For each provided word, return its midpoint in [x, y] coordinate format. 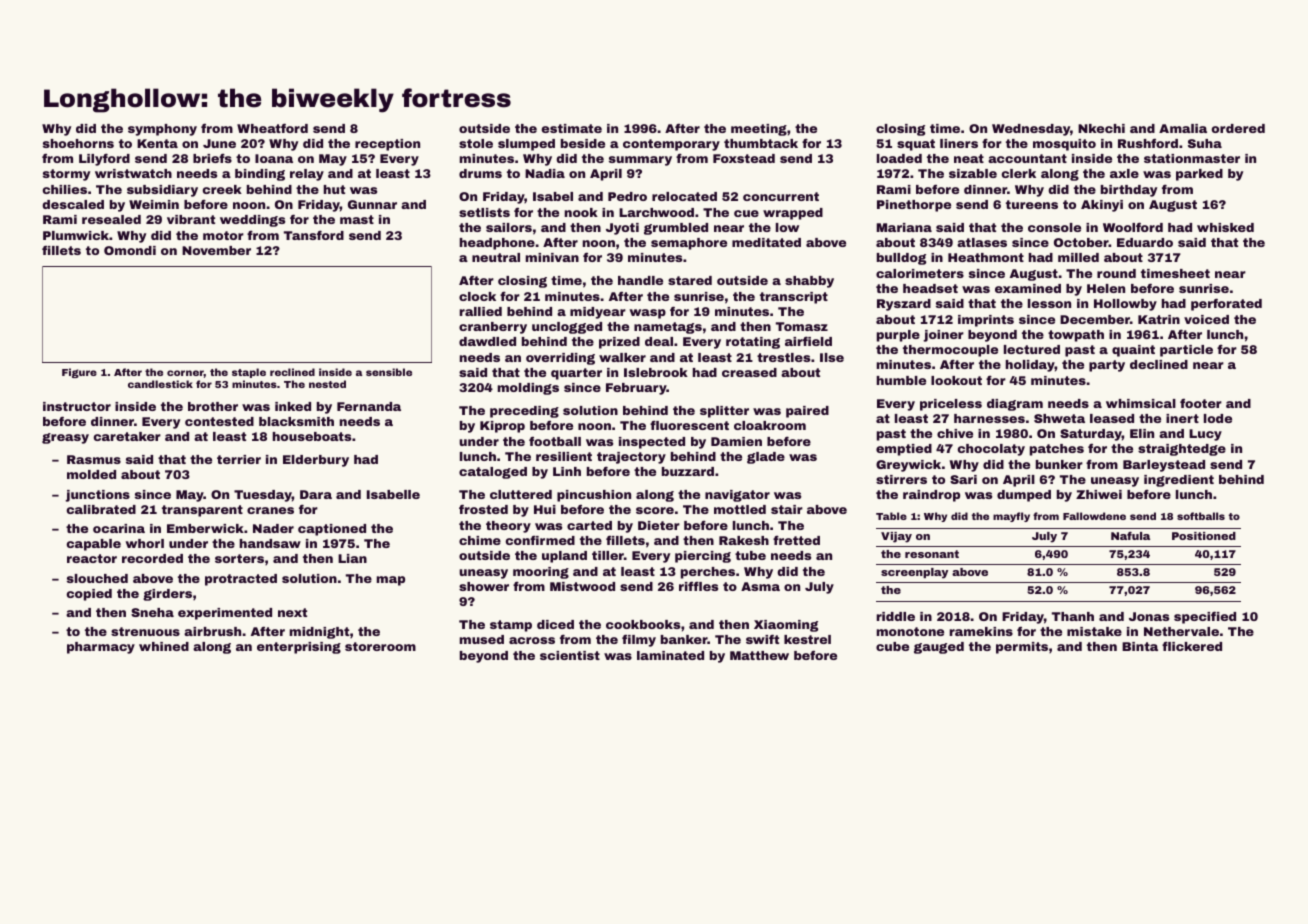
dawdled [487, 341]
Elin [1142, 433]
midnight [319, 633]
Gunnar [372, 204]
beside [583, 143]
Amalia [1183, 128]
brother [213, 406]
